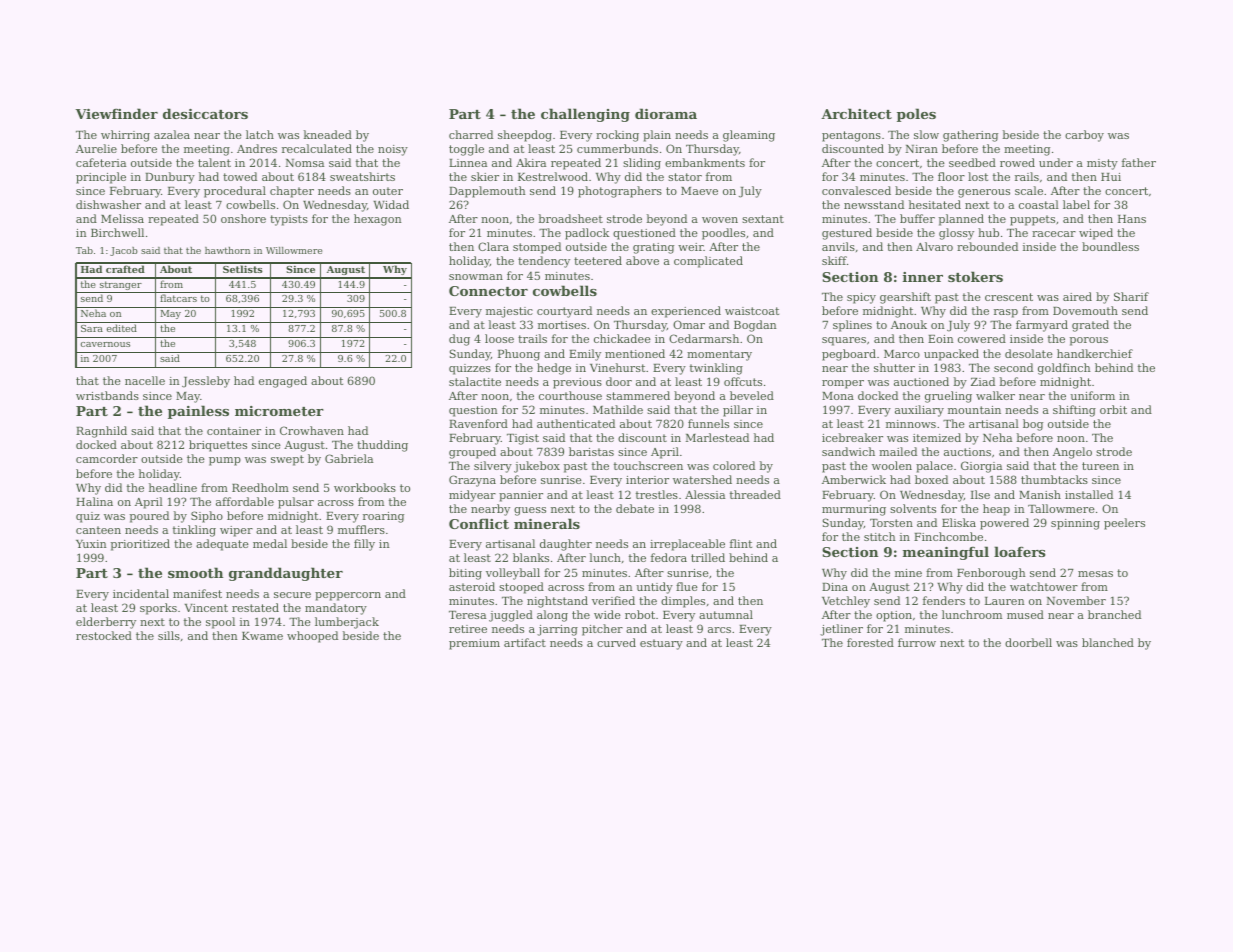 This screenshot has height=952, width=1233. Describe the element at coordinates (94, 501) in the screenshot. I see `Halina` at that location.
